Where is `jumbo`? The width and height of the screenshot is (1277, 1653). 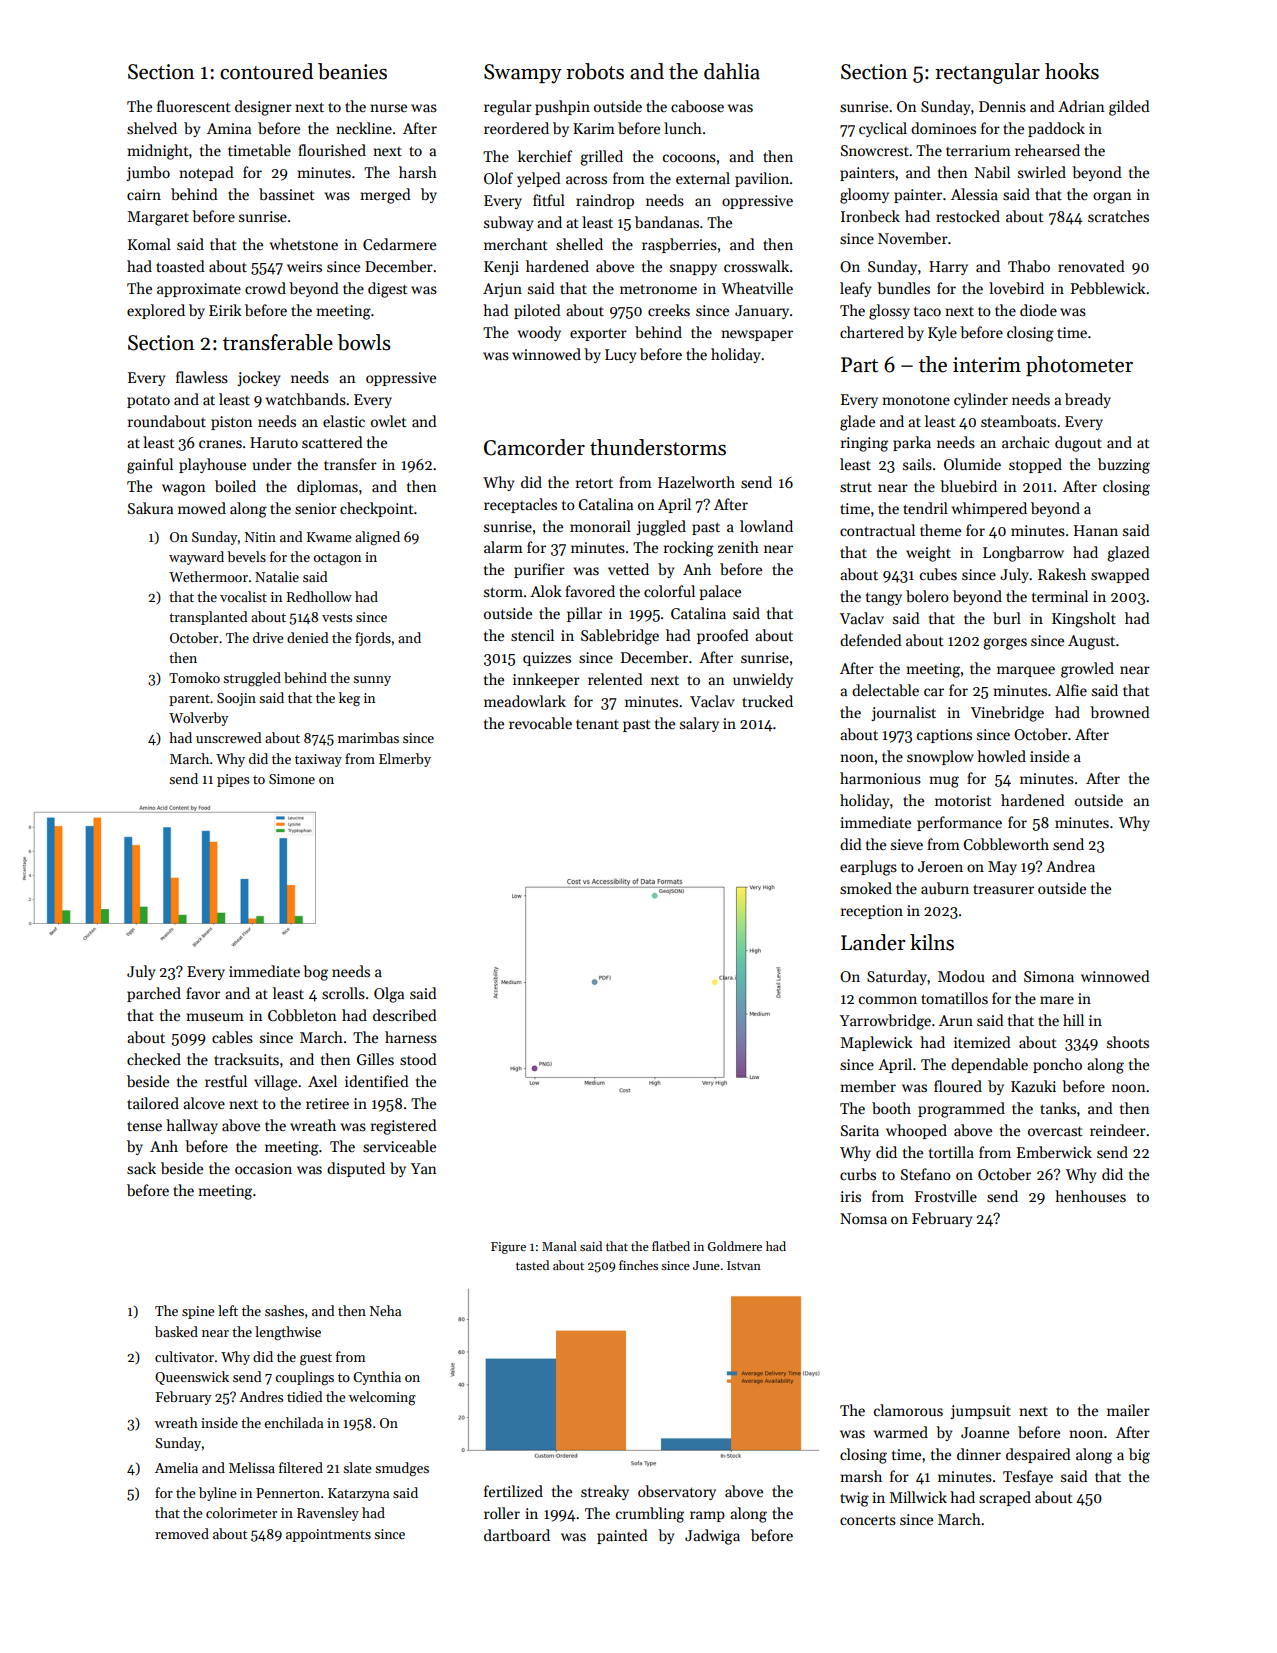
jumbo is located at coordinates (148, 173).
